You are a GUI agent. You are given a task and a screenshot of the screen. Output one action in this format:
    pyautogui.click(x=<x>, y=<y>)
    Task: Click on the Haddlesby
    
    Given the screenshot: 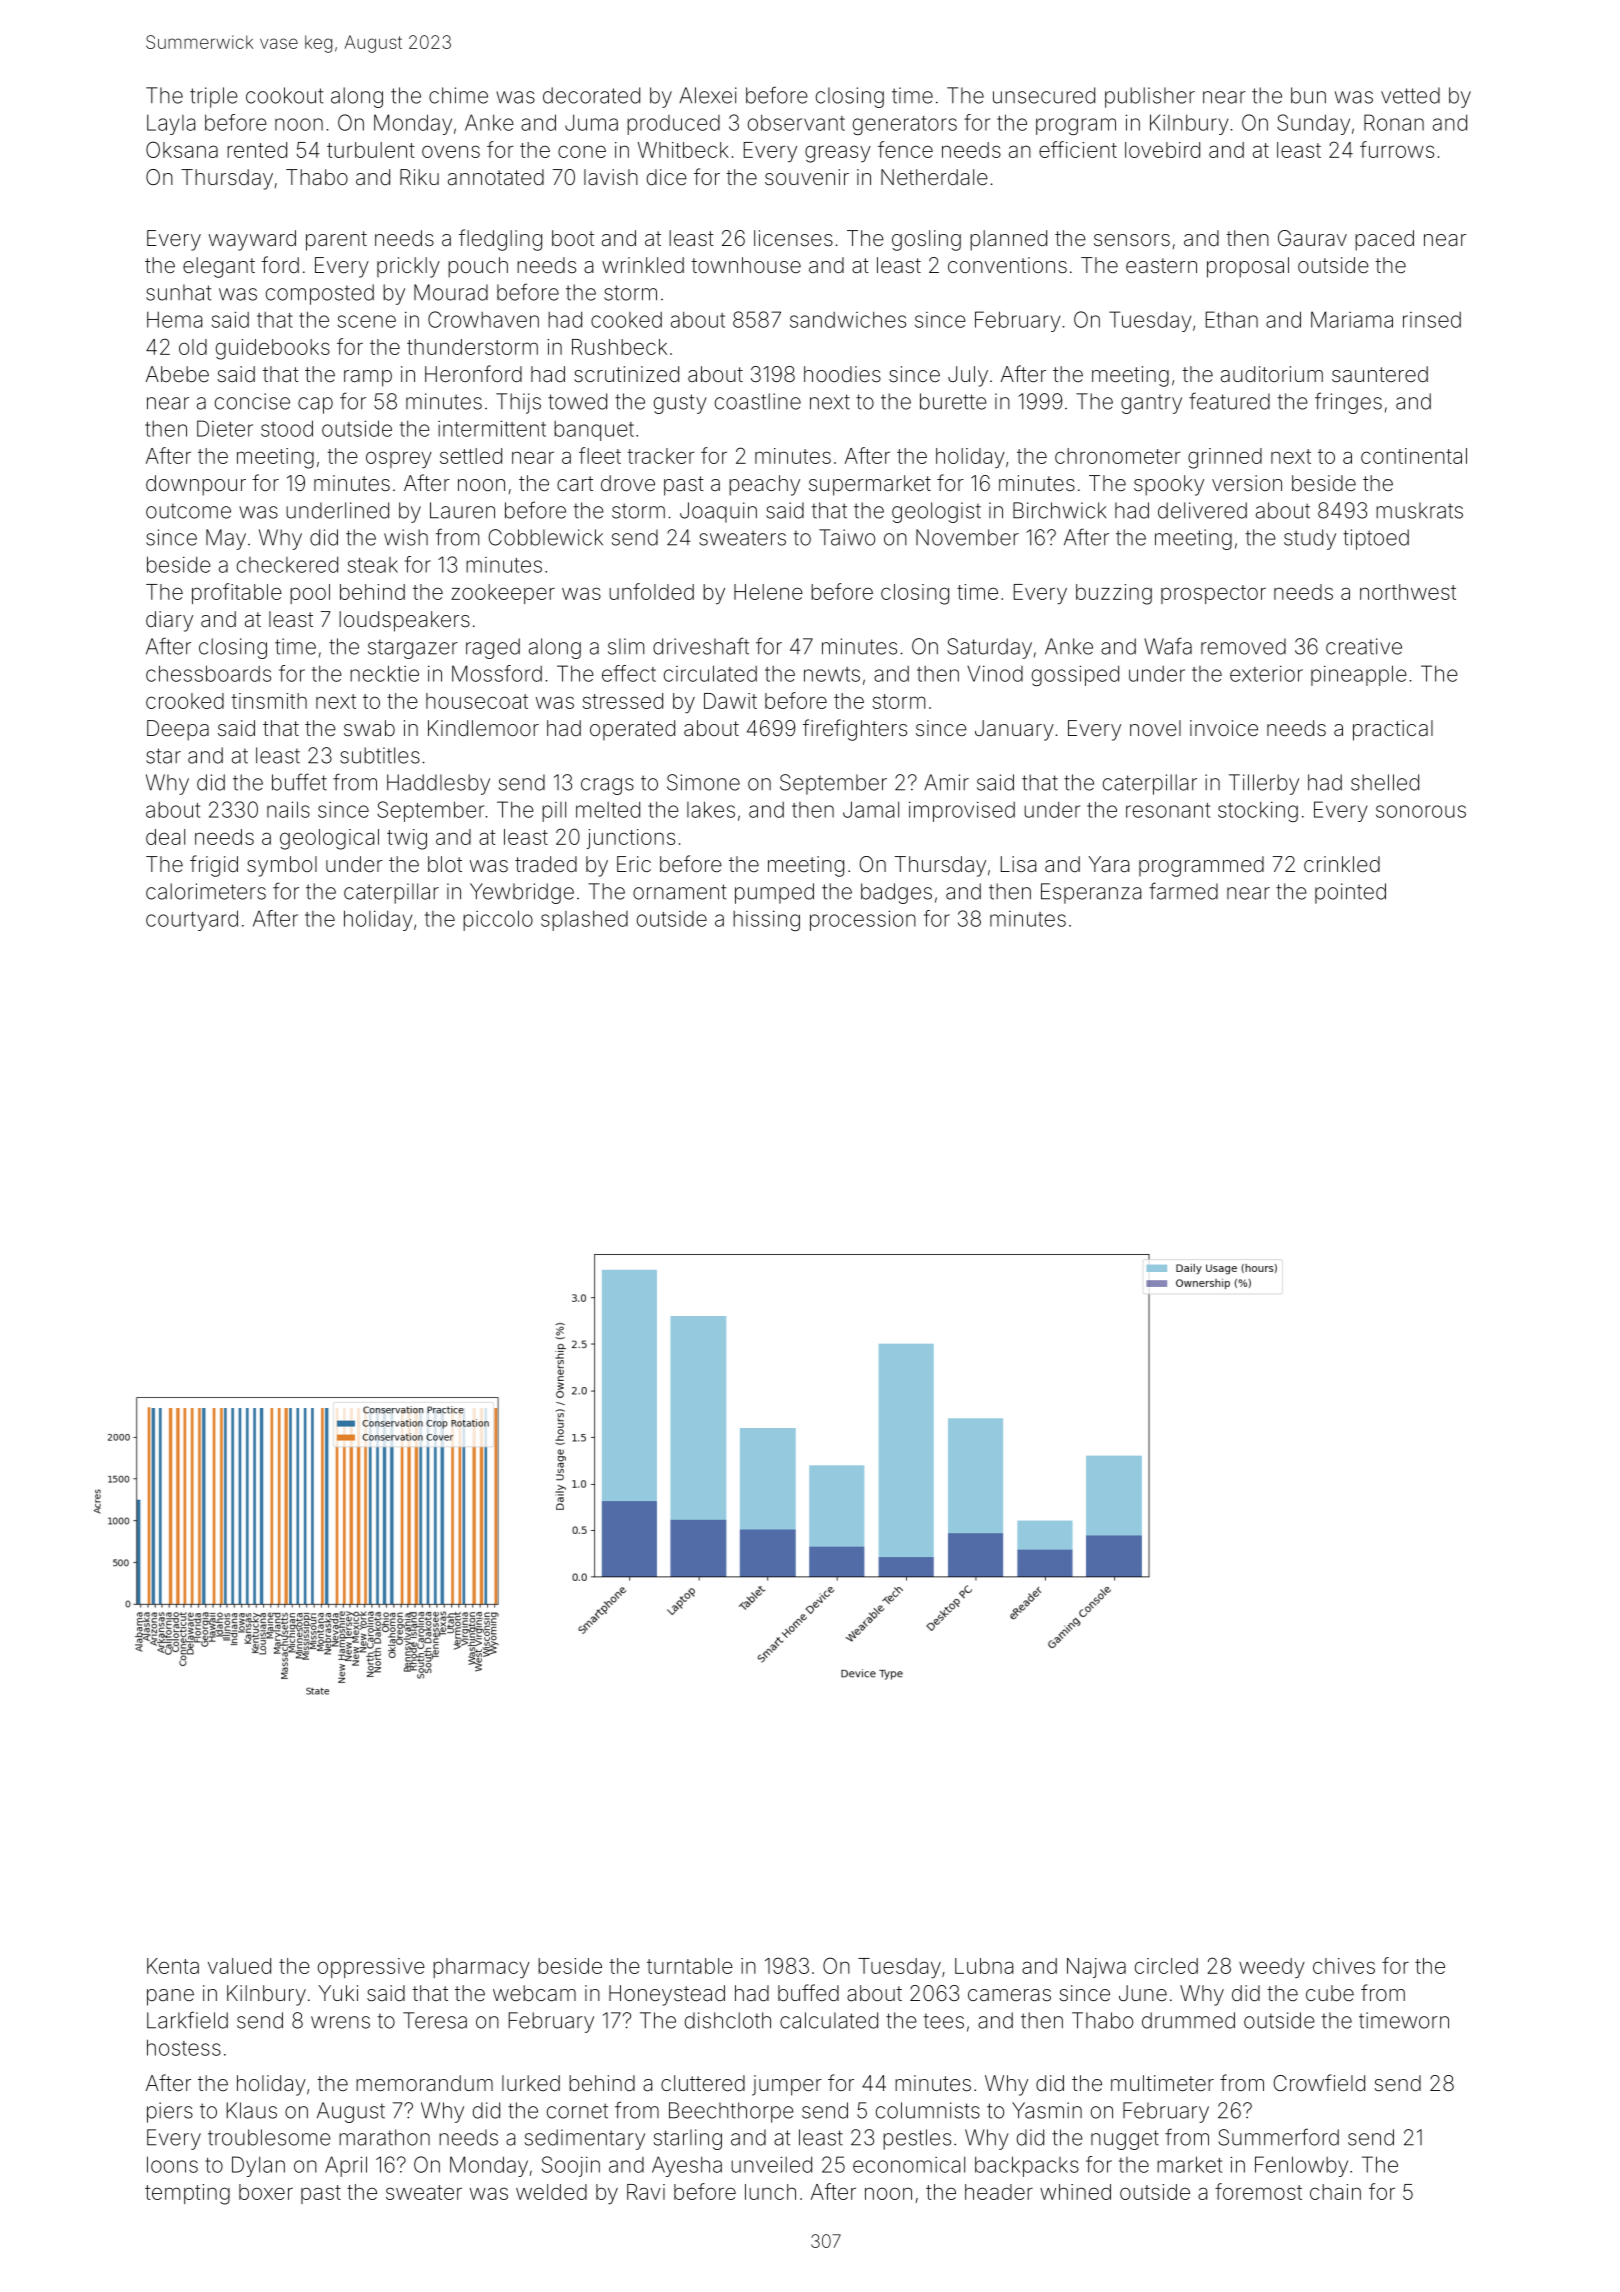 What is the action you would take?
    pyautogui.click(x=438, y=784)
